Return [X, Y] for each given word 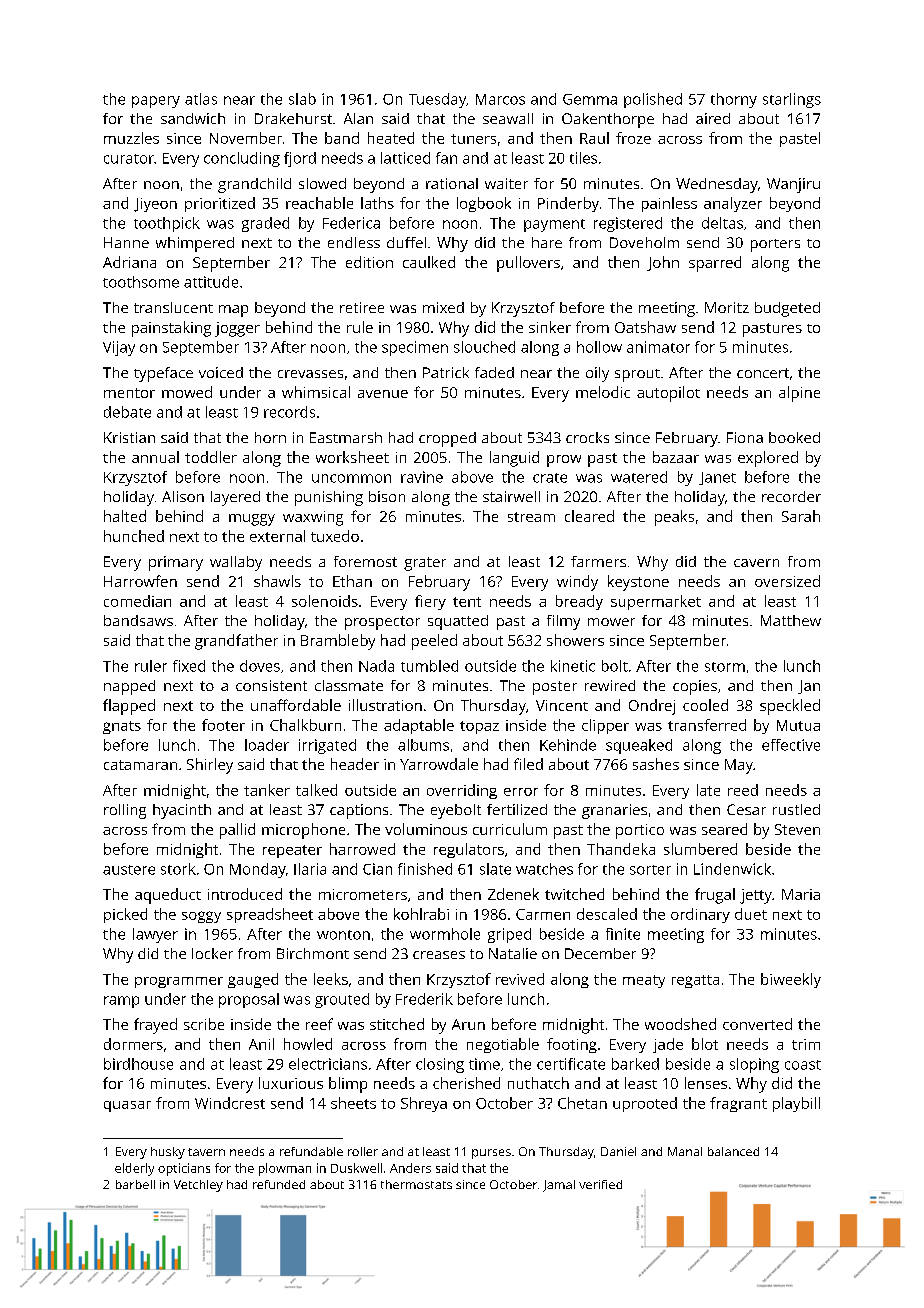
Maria [801, 894]
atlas [201, 99]
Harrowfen [140, 581]
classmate [349, 685]
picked [125, 915]
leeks [331, 979]
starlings [792, 100]
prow [564, 461]
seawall [508, 118]
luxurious [291, 1083]
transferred [707, 725]
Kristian [129, 437]
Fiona [745, 437]
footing [572, 1045]
